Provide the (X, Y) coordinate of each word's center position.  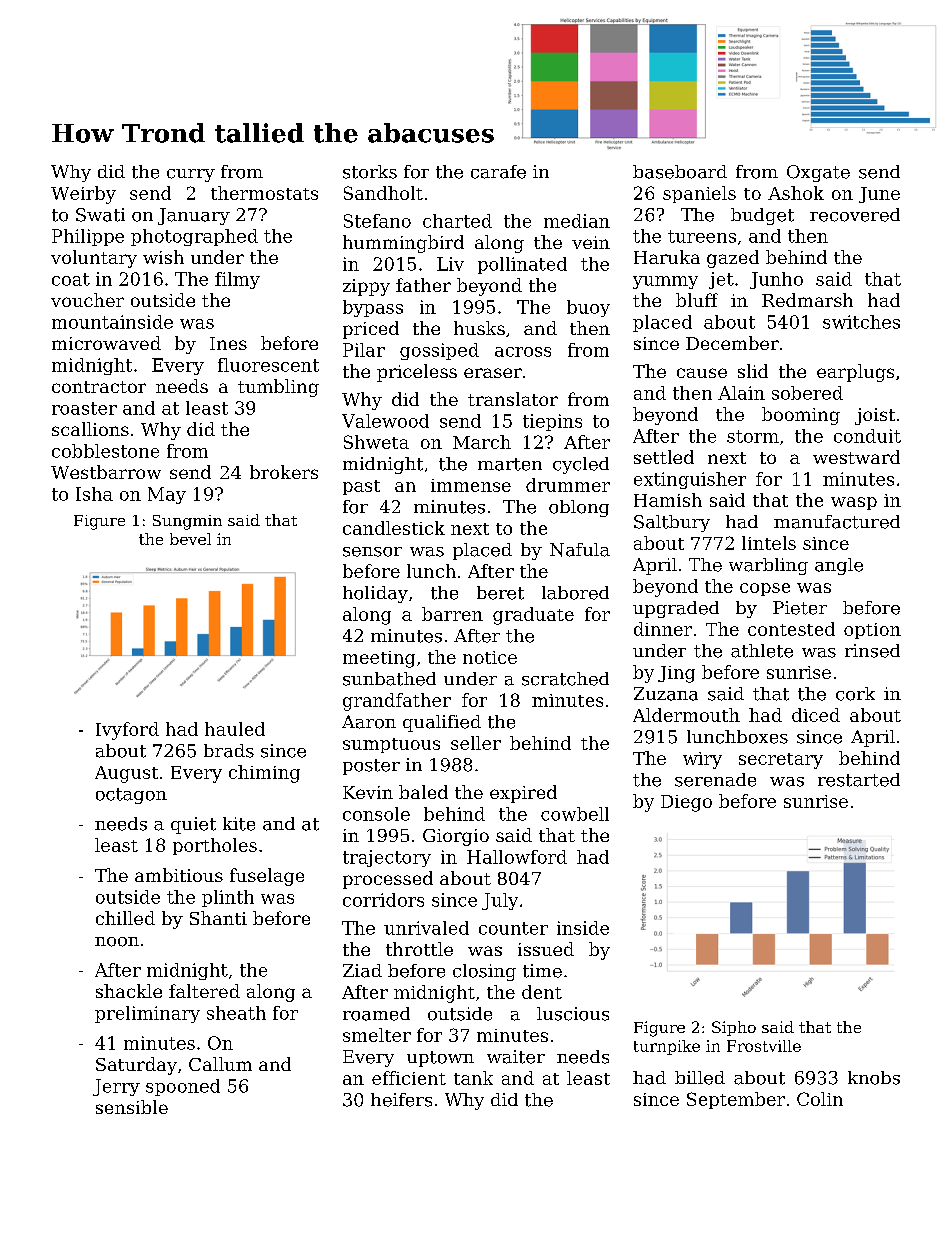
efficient (409, 1078)
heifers (401, 1100)
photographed (194, 237)
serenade (715, 780)
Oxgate (818, 173)
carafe (498, 172)
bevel (190, 539)
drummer (568, 485)
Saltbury (672, 523)
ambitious (179, 875)
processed (388, 880)
